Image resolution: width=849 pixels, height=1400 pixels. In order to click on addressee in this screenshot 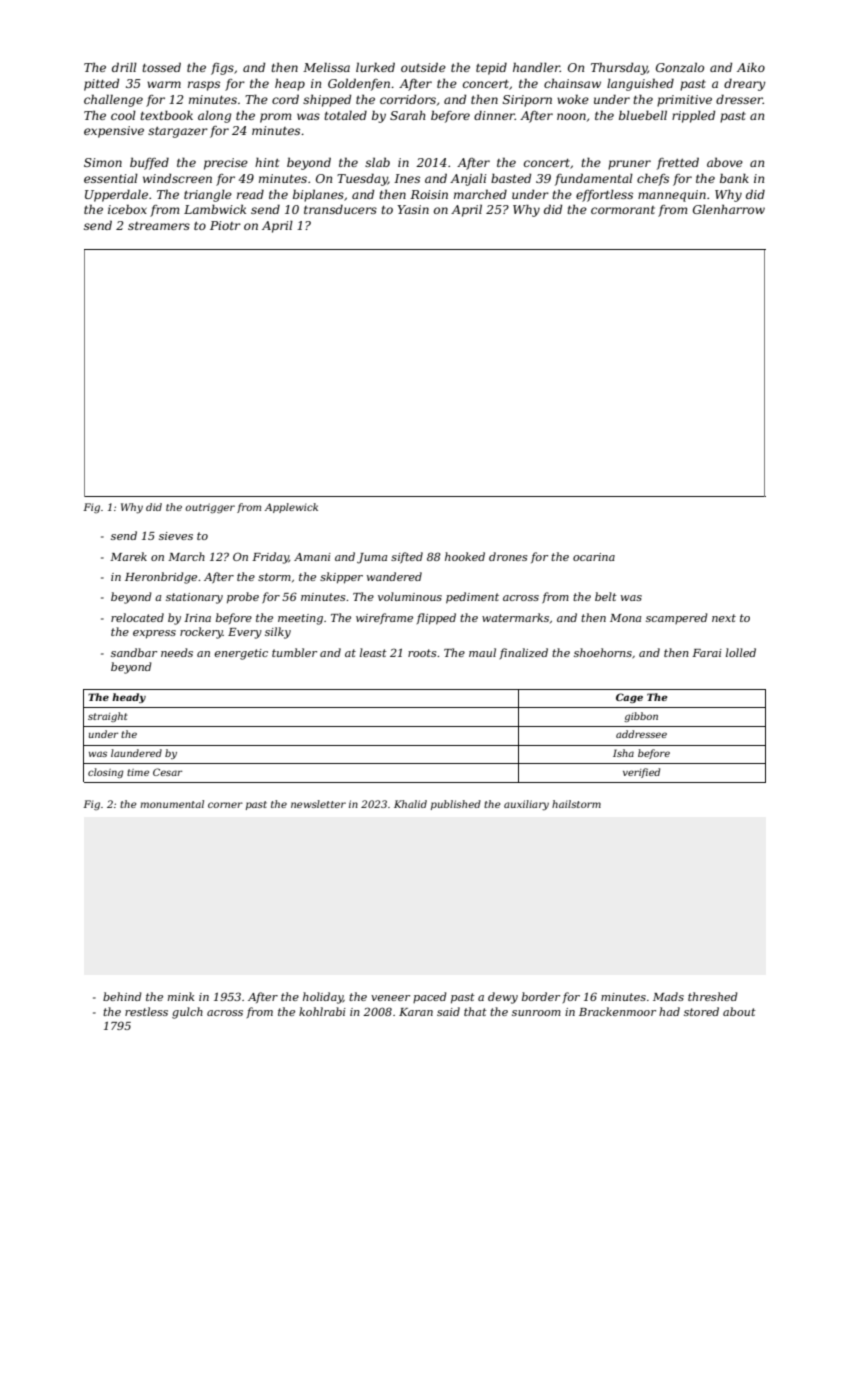, I will do `click(641, 734)`.
